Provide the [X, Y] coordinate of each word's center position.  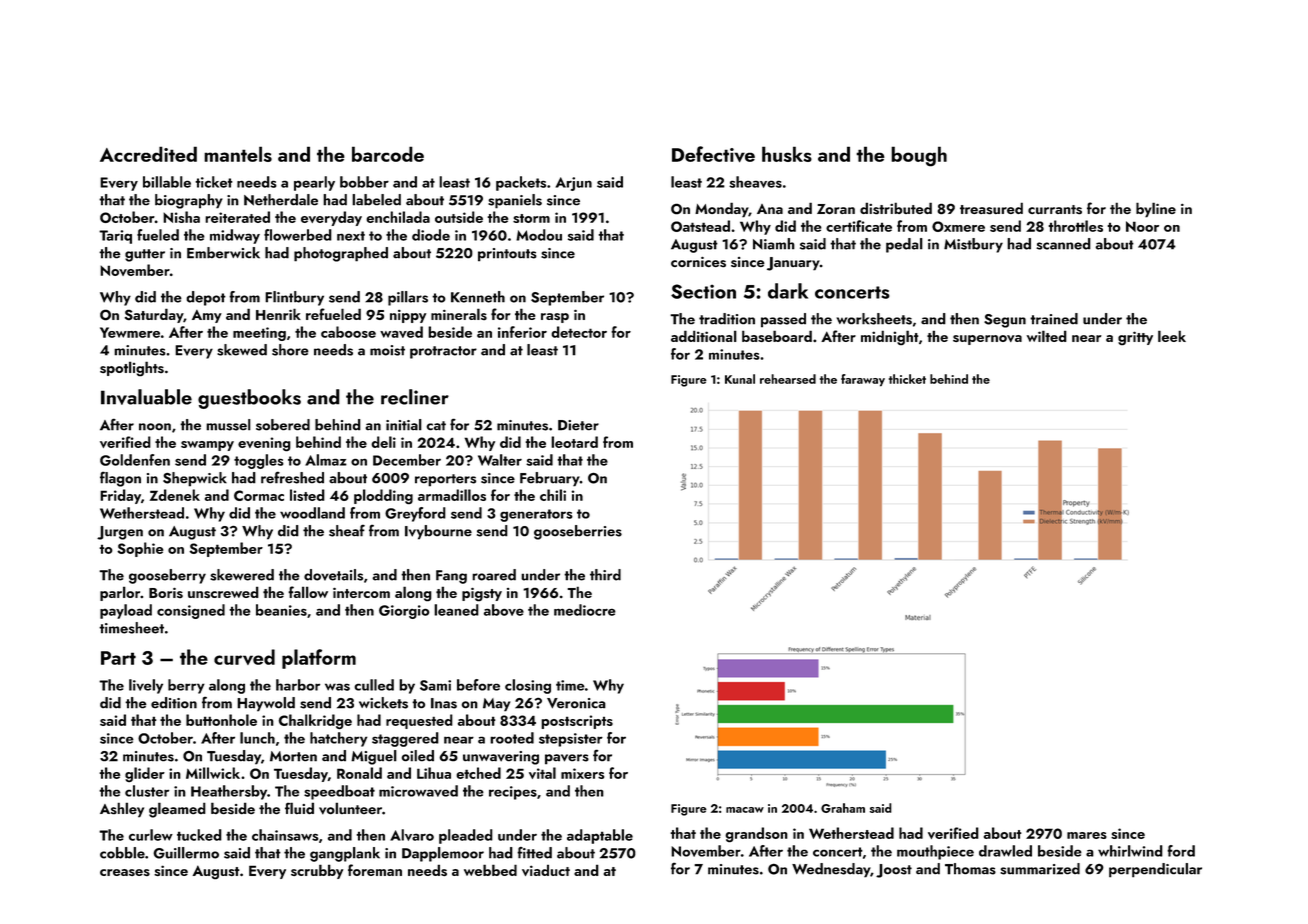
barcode [388, 154]
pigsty [482, 594]
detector [579, 332]
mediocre [585, 610]
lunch [257, 738]
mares [1087, 835]
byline [1156, 210]
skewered [242, 575]
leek [1172, 336]
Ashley [122, 810]
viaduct [546, 870]
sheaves [755, 182]
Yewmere [130, 332]
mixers [582, 773]
